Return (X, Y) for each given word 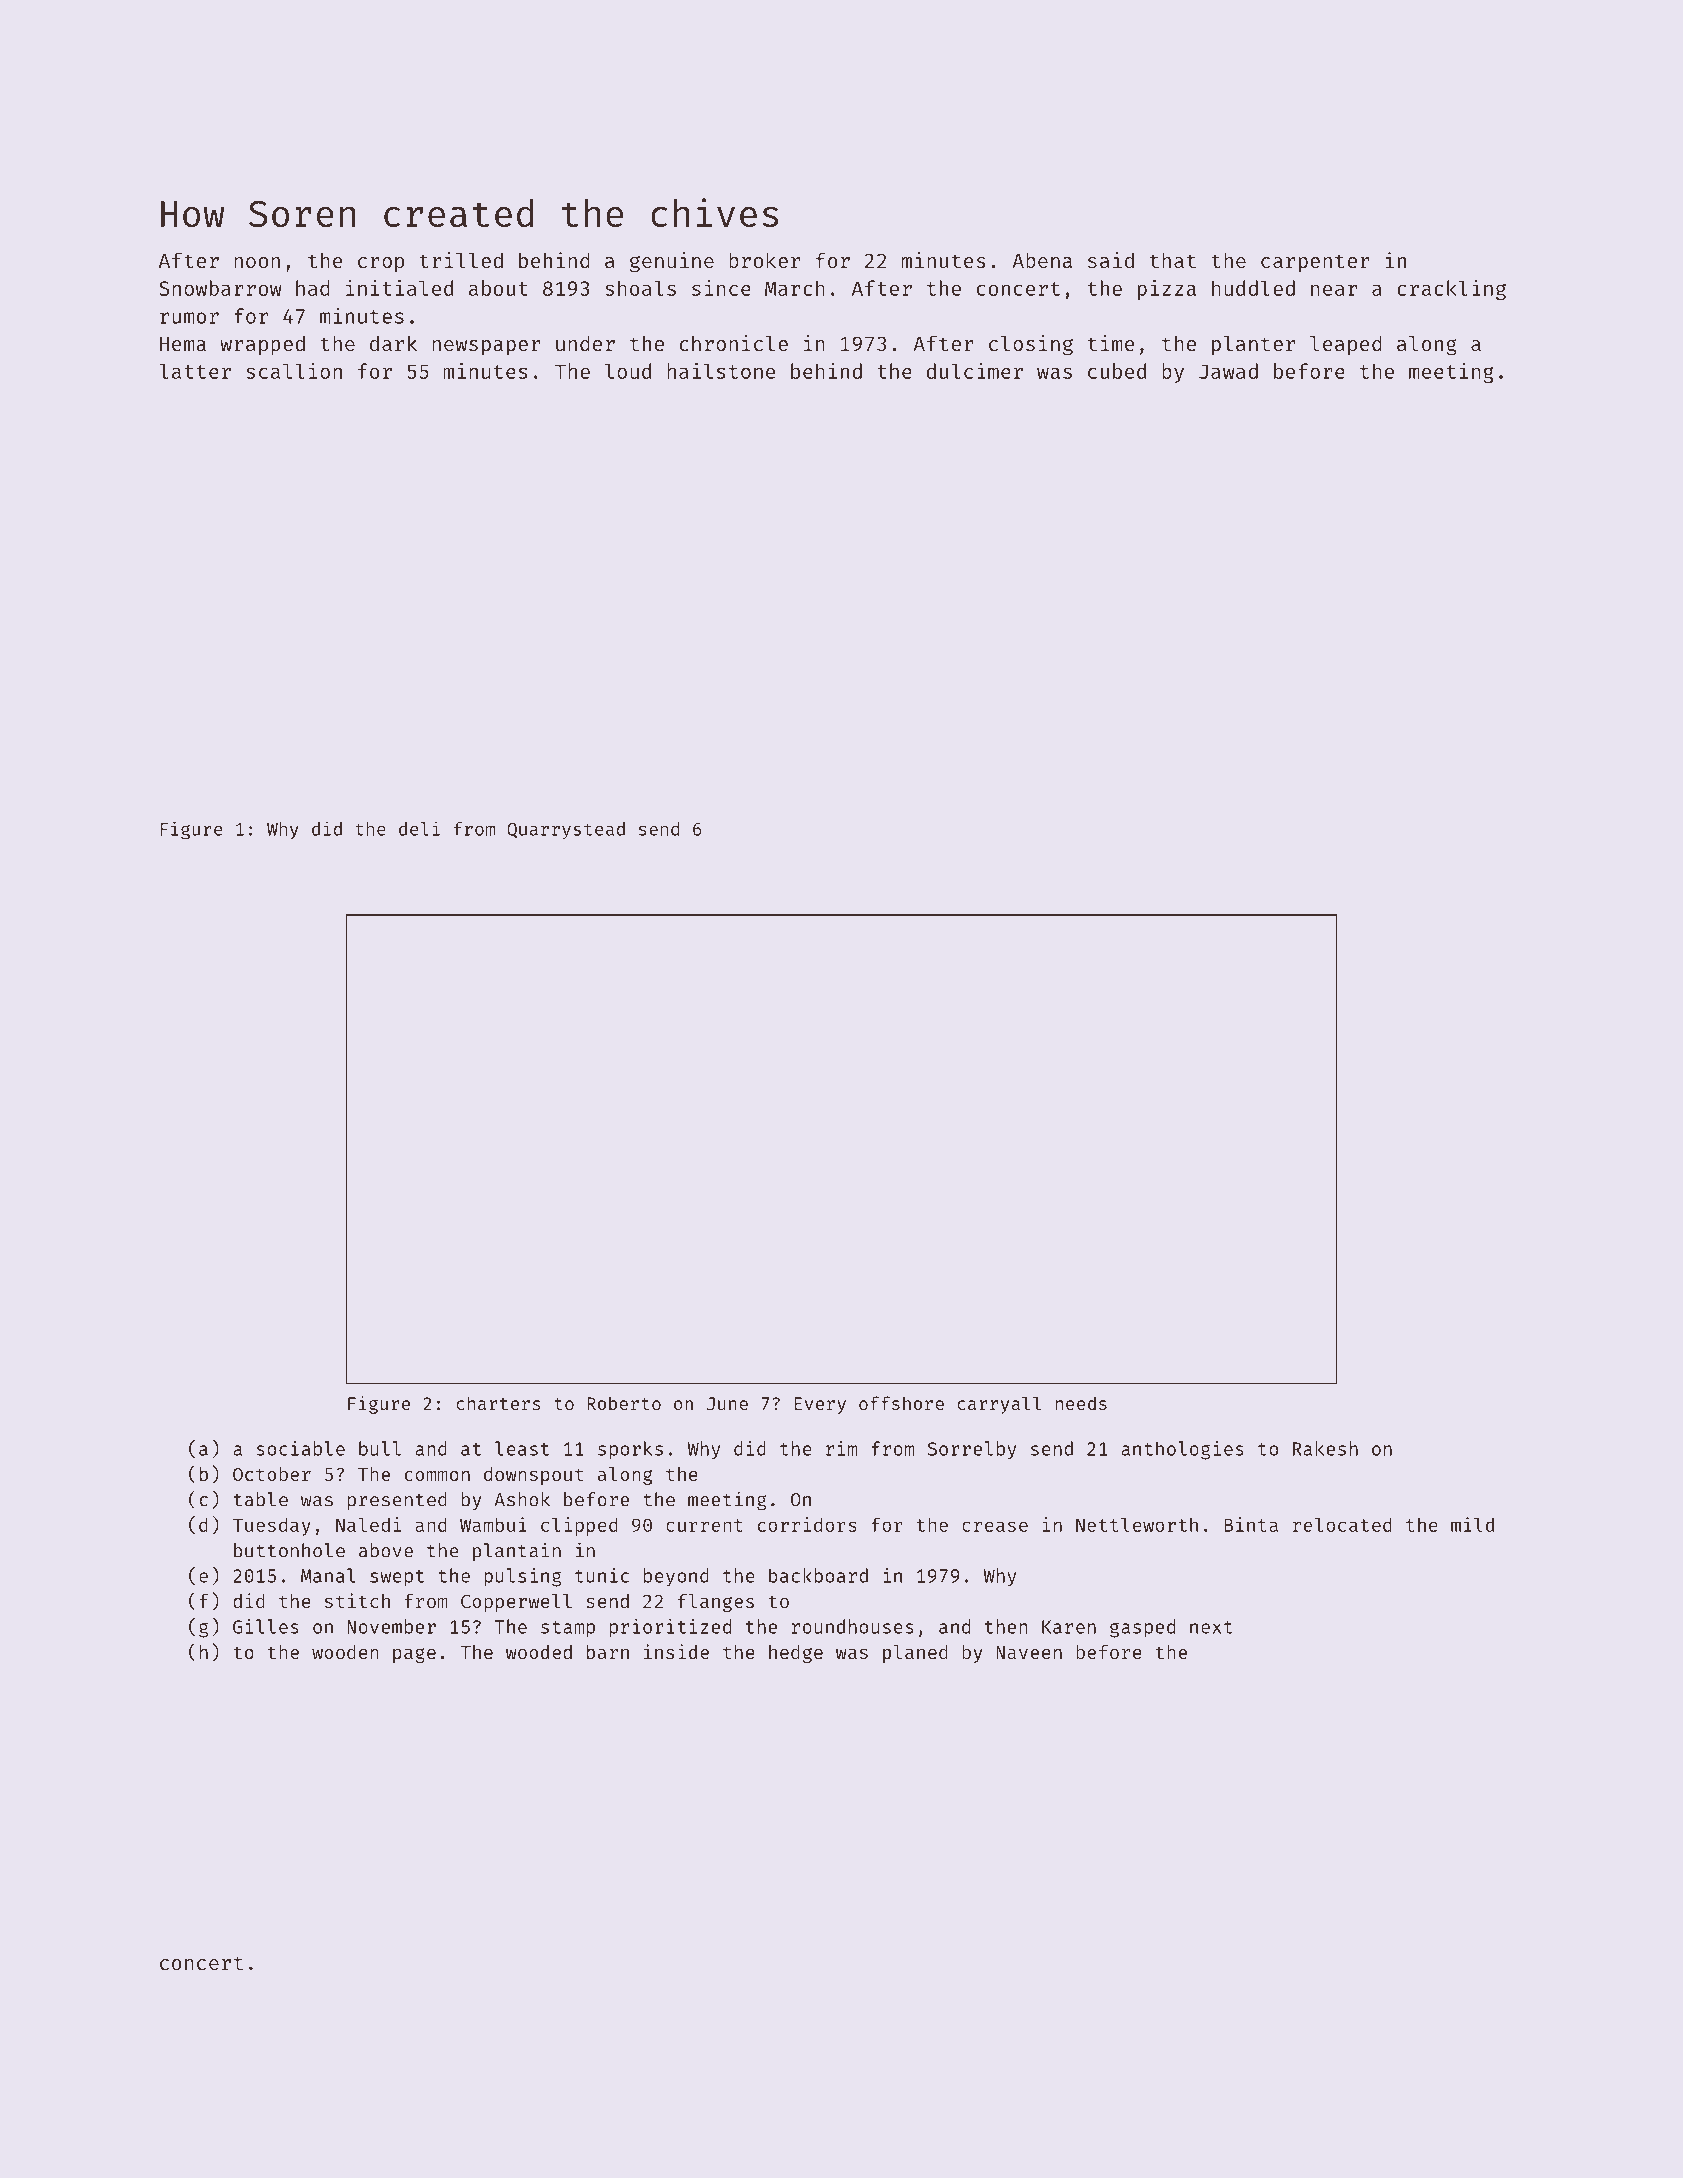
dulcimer (975, 371)
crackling (1451, 290)
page (414, 1655)
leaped (1346, 345)
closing (1031, 345)
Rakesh (1325, 1448)
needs (1081, 1403)
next (1211, 1627)
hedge (796, 1654)
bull (380, 1448)
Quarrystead (566, 830)
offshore (901, 1403)
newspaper (486, 348)
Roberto (624, 1403)
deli (419, 828)
